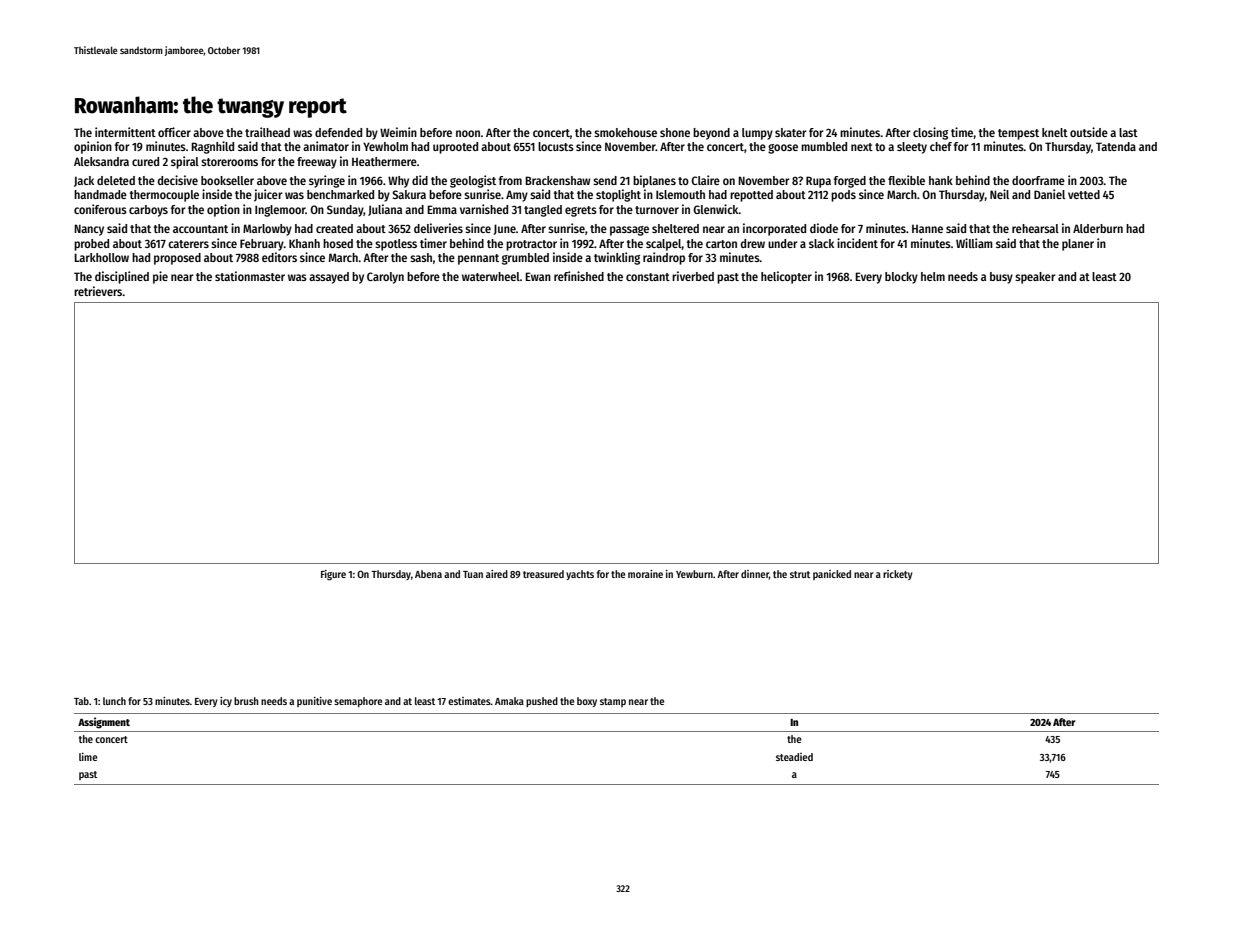 The height and width of the page is (952, 1233). Describe the element at coordinates (790, 132) in the page. I see `skater` at that location.
